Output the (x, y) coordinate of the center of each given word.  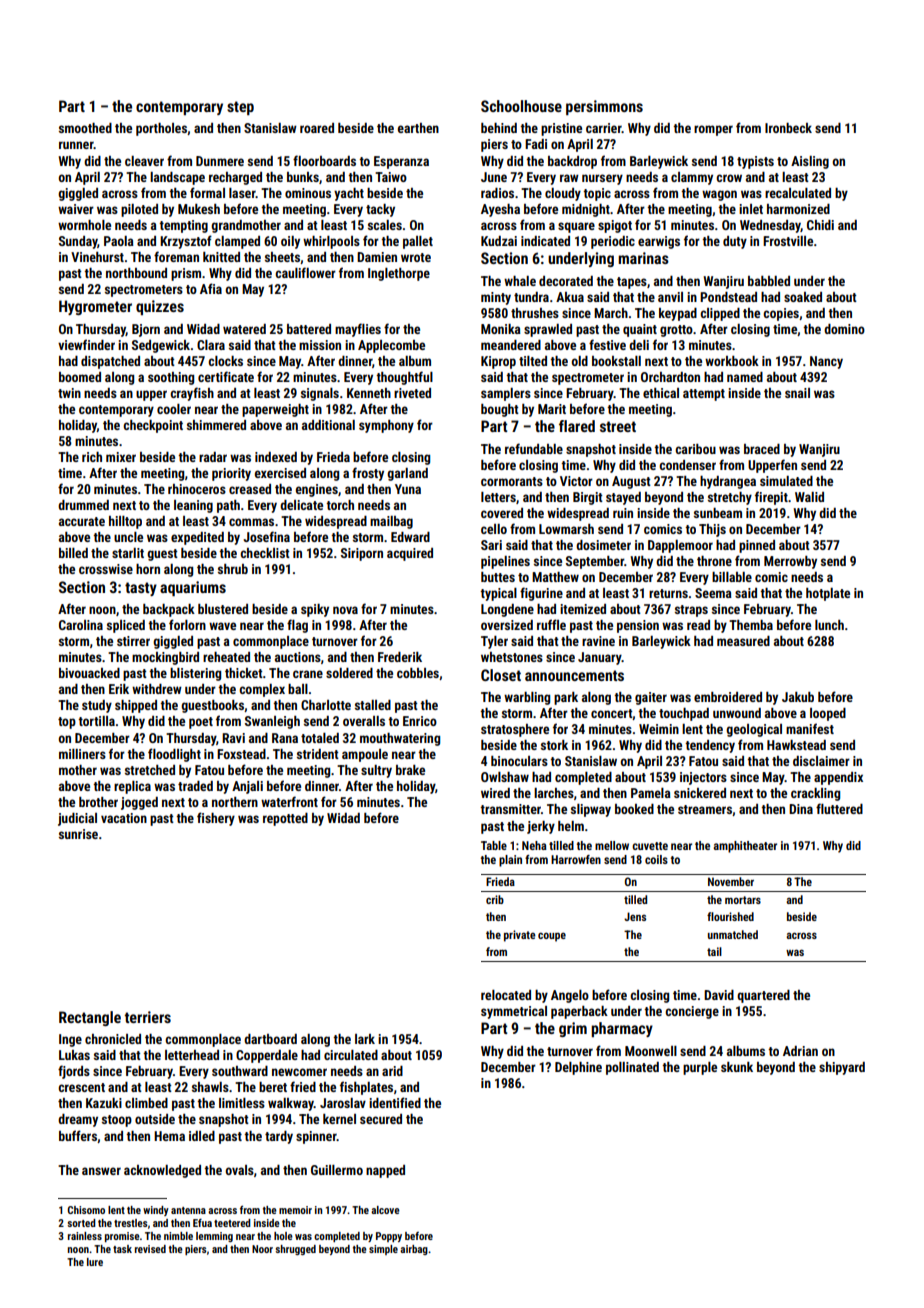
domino (844, 329)
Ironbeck (788, 128)
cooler (174, 409)
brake (410, 770)
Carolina (81, 625)
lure (95, 1262)
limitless (242, 1103)
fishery (216, 819)
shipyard (842, 1068)
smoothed (85, 128)
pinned (757, 546)
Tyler (494, 642)
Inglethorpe (399, 274)
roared (317, 128)
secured (381, 1119)
